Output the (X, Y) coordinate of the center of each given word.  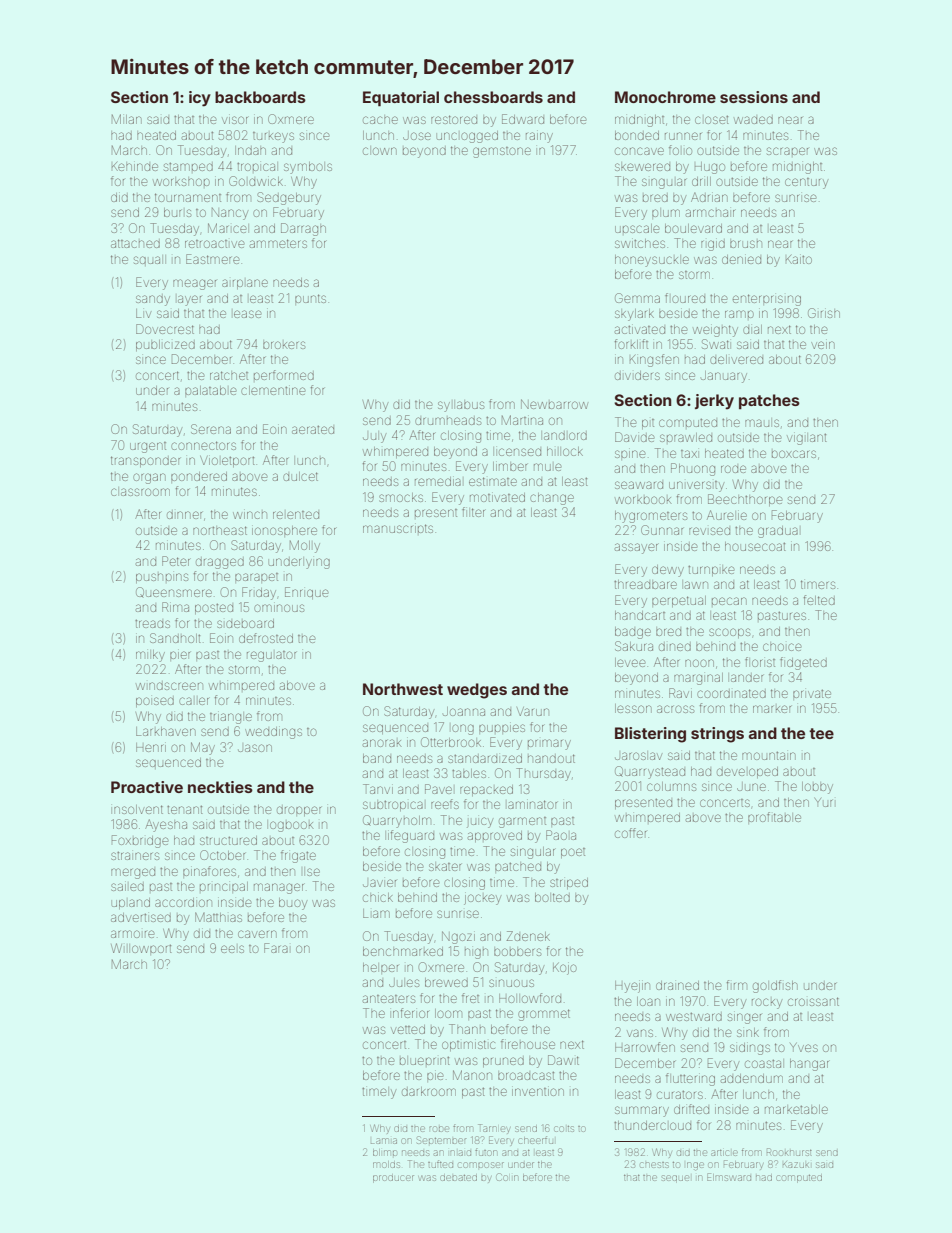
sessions (754, 97)
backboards (260, 97)
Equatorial (401, 99)
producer (393, 1179)
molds (386, 1164)
